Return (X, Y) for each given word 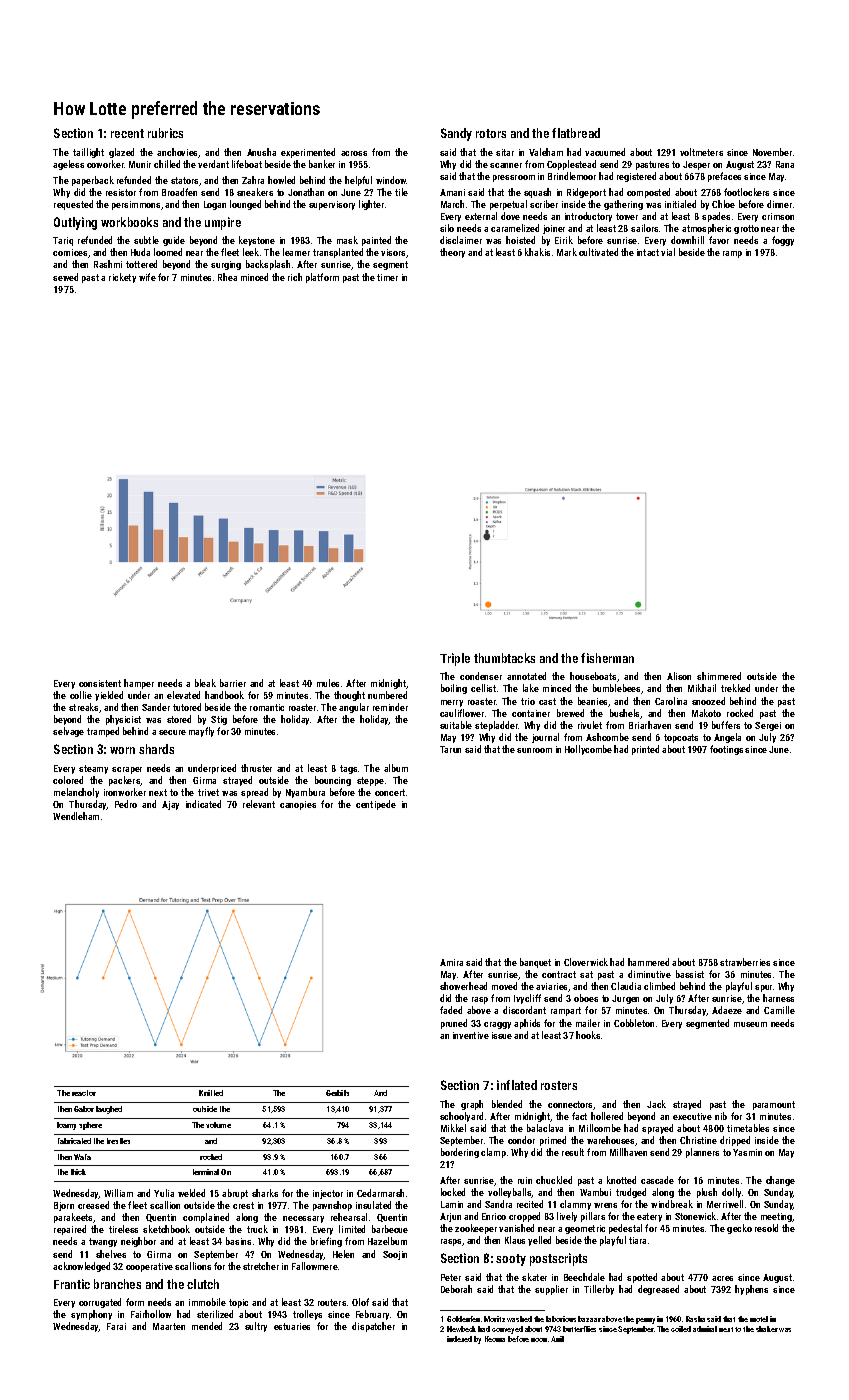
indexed (459, 1339)
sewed (65, 277)
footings (726, 750)
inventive (471, 1035)
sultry (256, 1327)
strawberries (745, 962)
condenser (481, 676)
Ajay (170, 805)
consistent (100, 683)
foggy (783, 241)
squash (537, 193)
